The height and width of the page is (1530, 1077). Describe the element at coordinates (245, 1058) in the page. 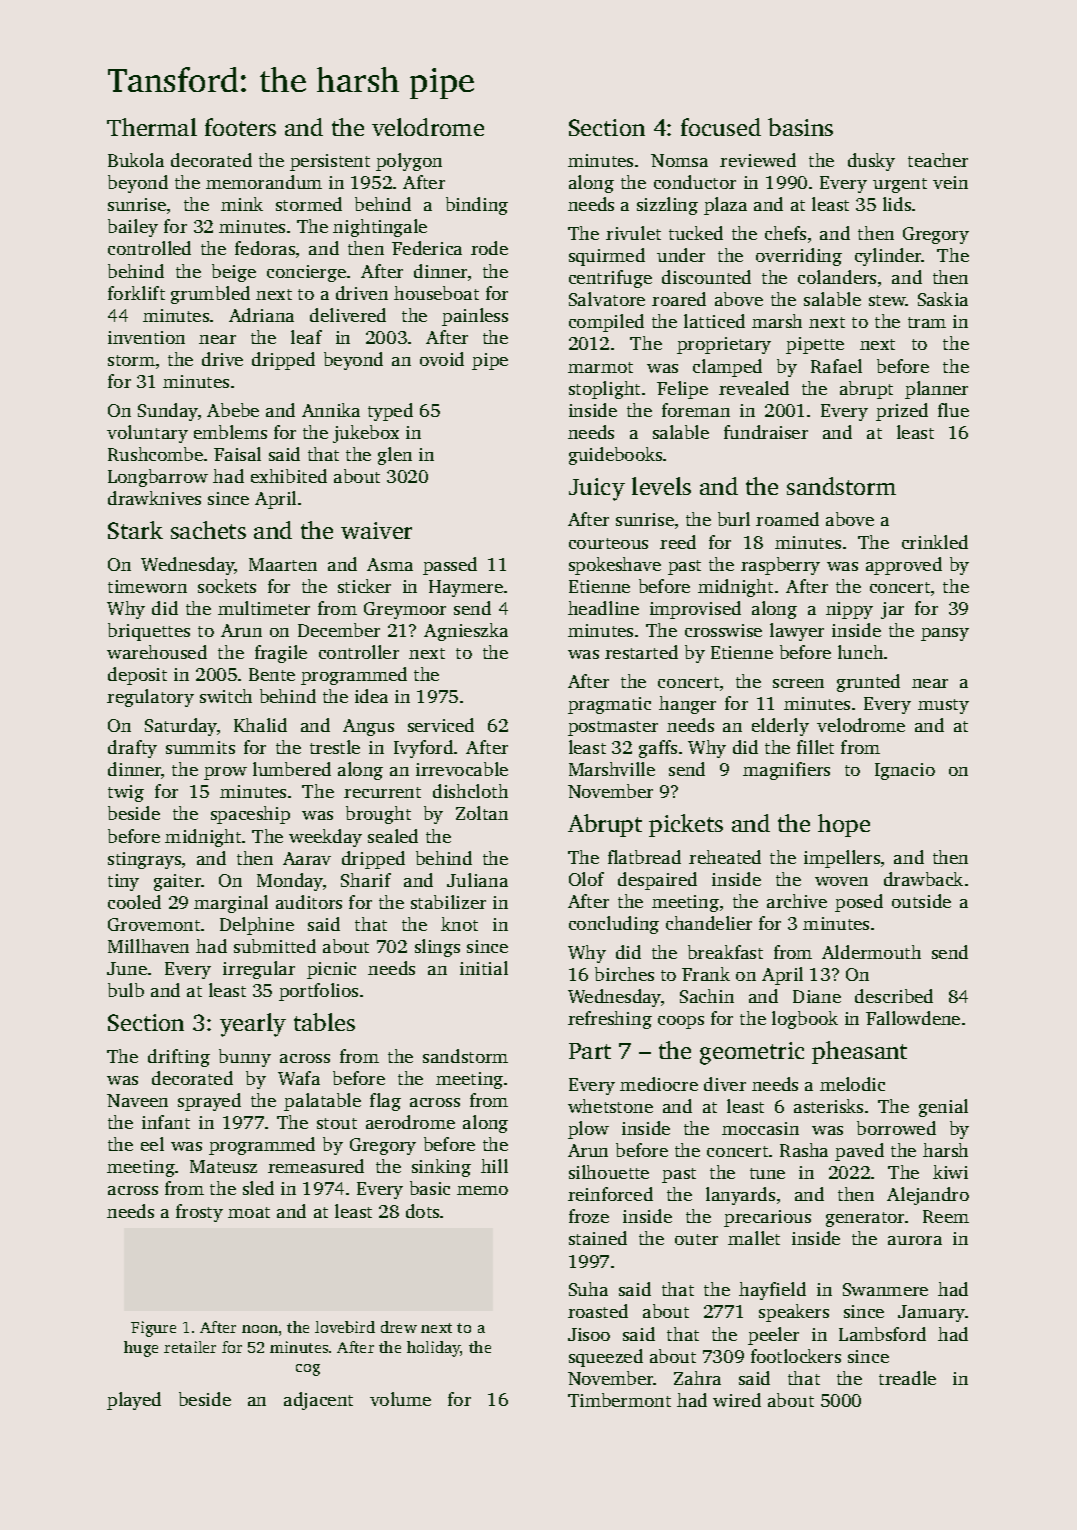

I see `bunny` at that location.
